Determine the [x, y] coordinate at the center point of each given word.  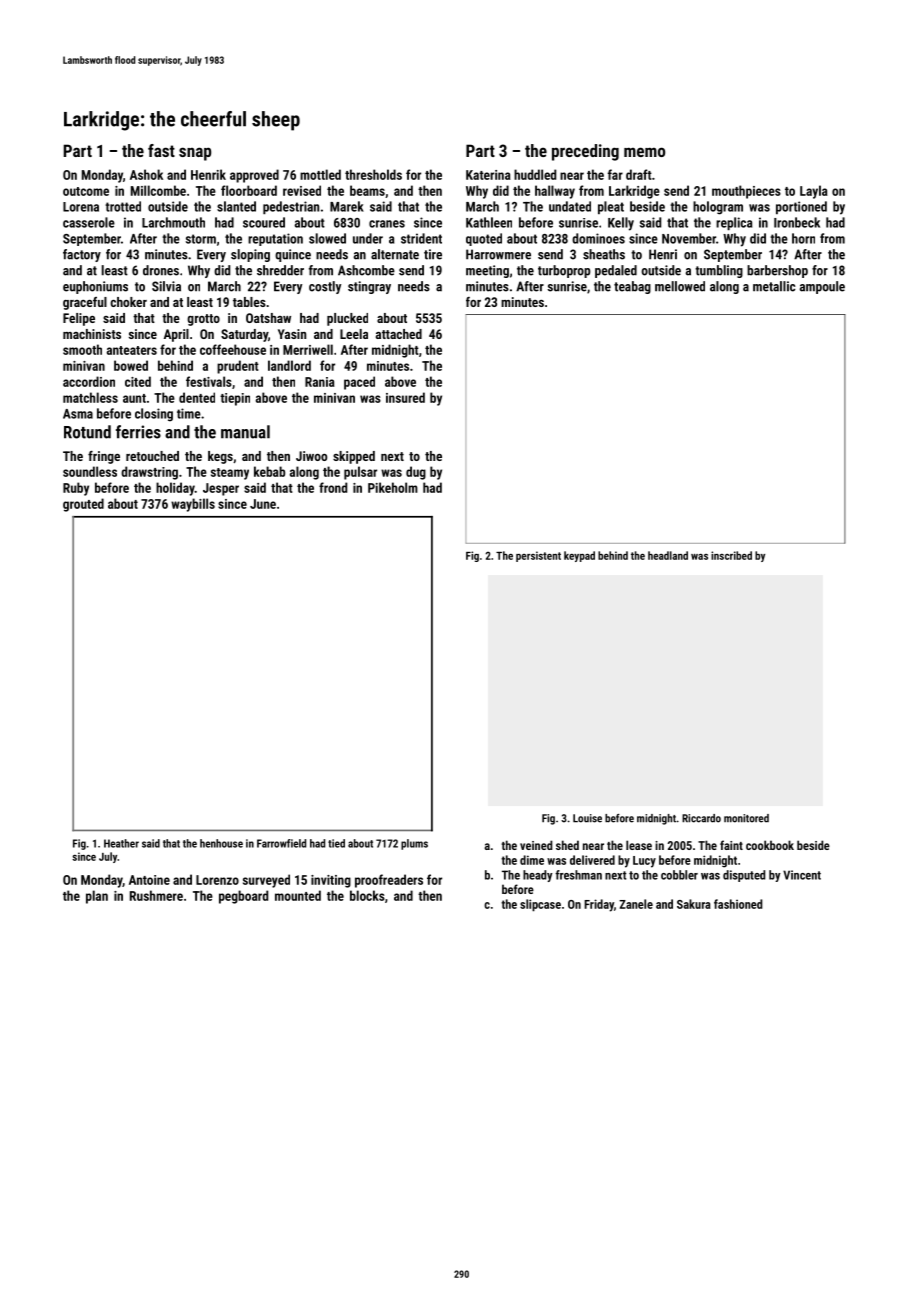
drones [161, 270]
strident [421, 238]
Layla [814, 192]
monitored [746, 818]
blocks [367, 895]
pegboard [243, 897]
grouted [83, 505]
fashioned [738, 904]
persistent [538, 556]
